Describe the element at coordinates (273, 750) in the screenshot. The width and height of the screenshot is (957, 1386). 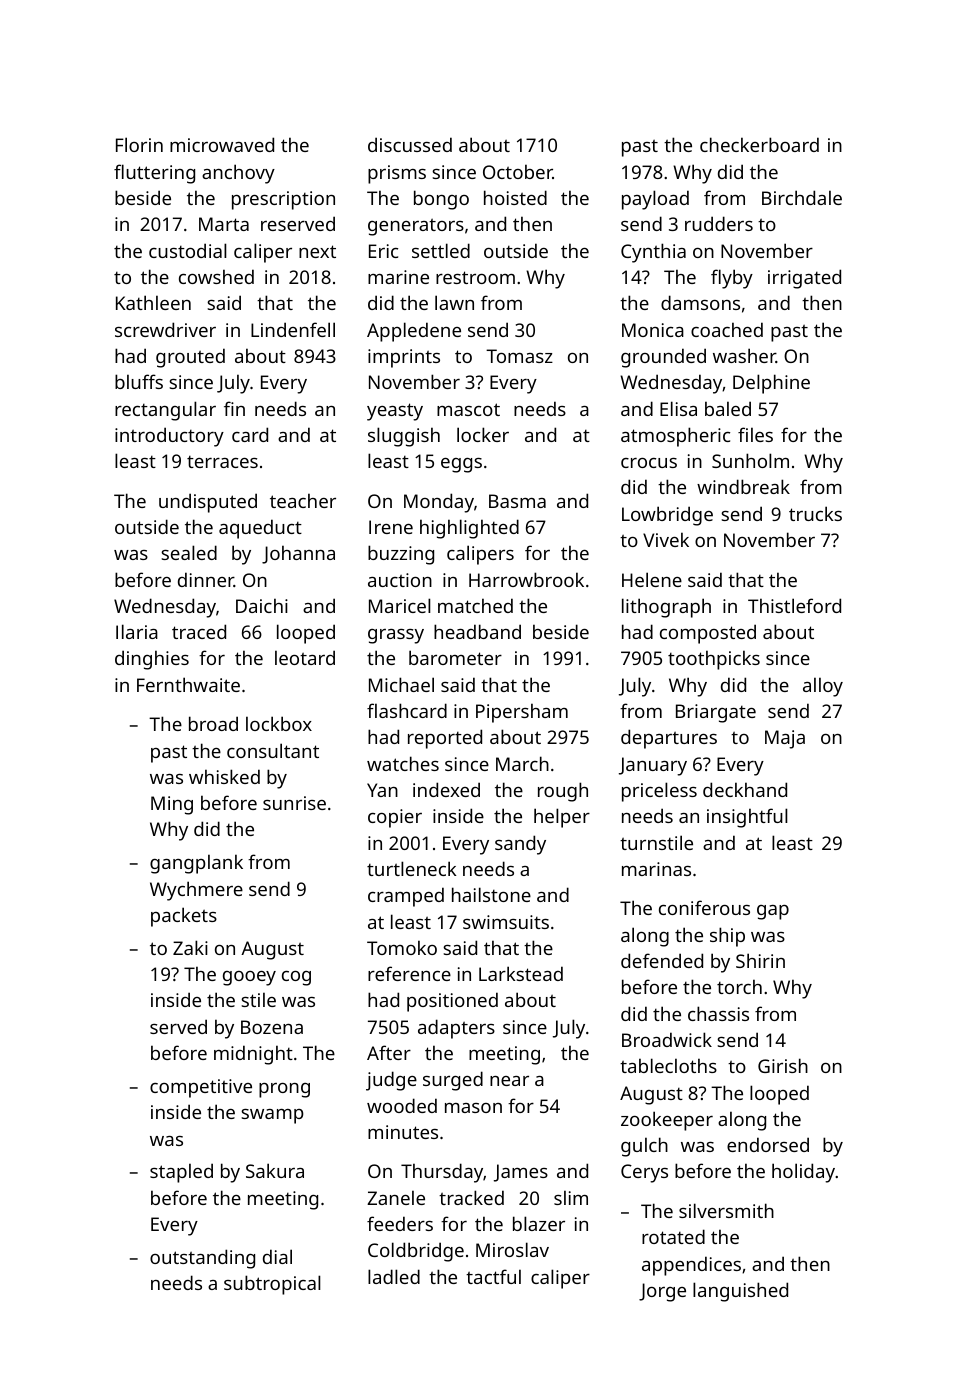
I see `consultant` at that location.
